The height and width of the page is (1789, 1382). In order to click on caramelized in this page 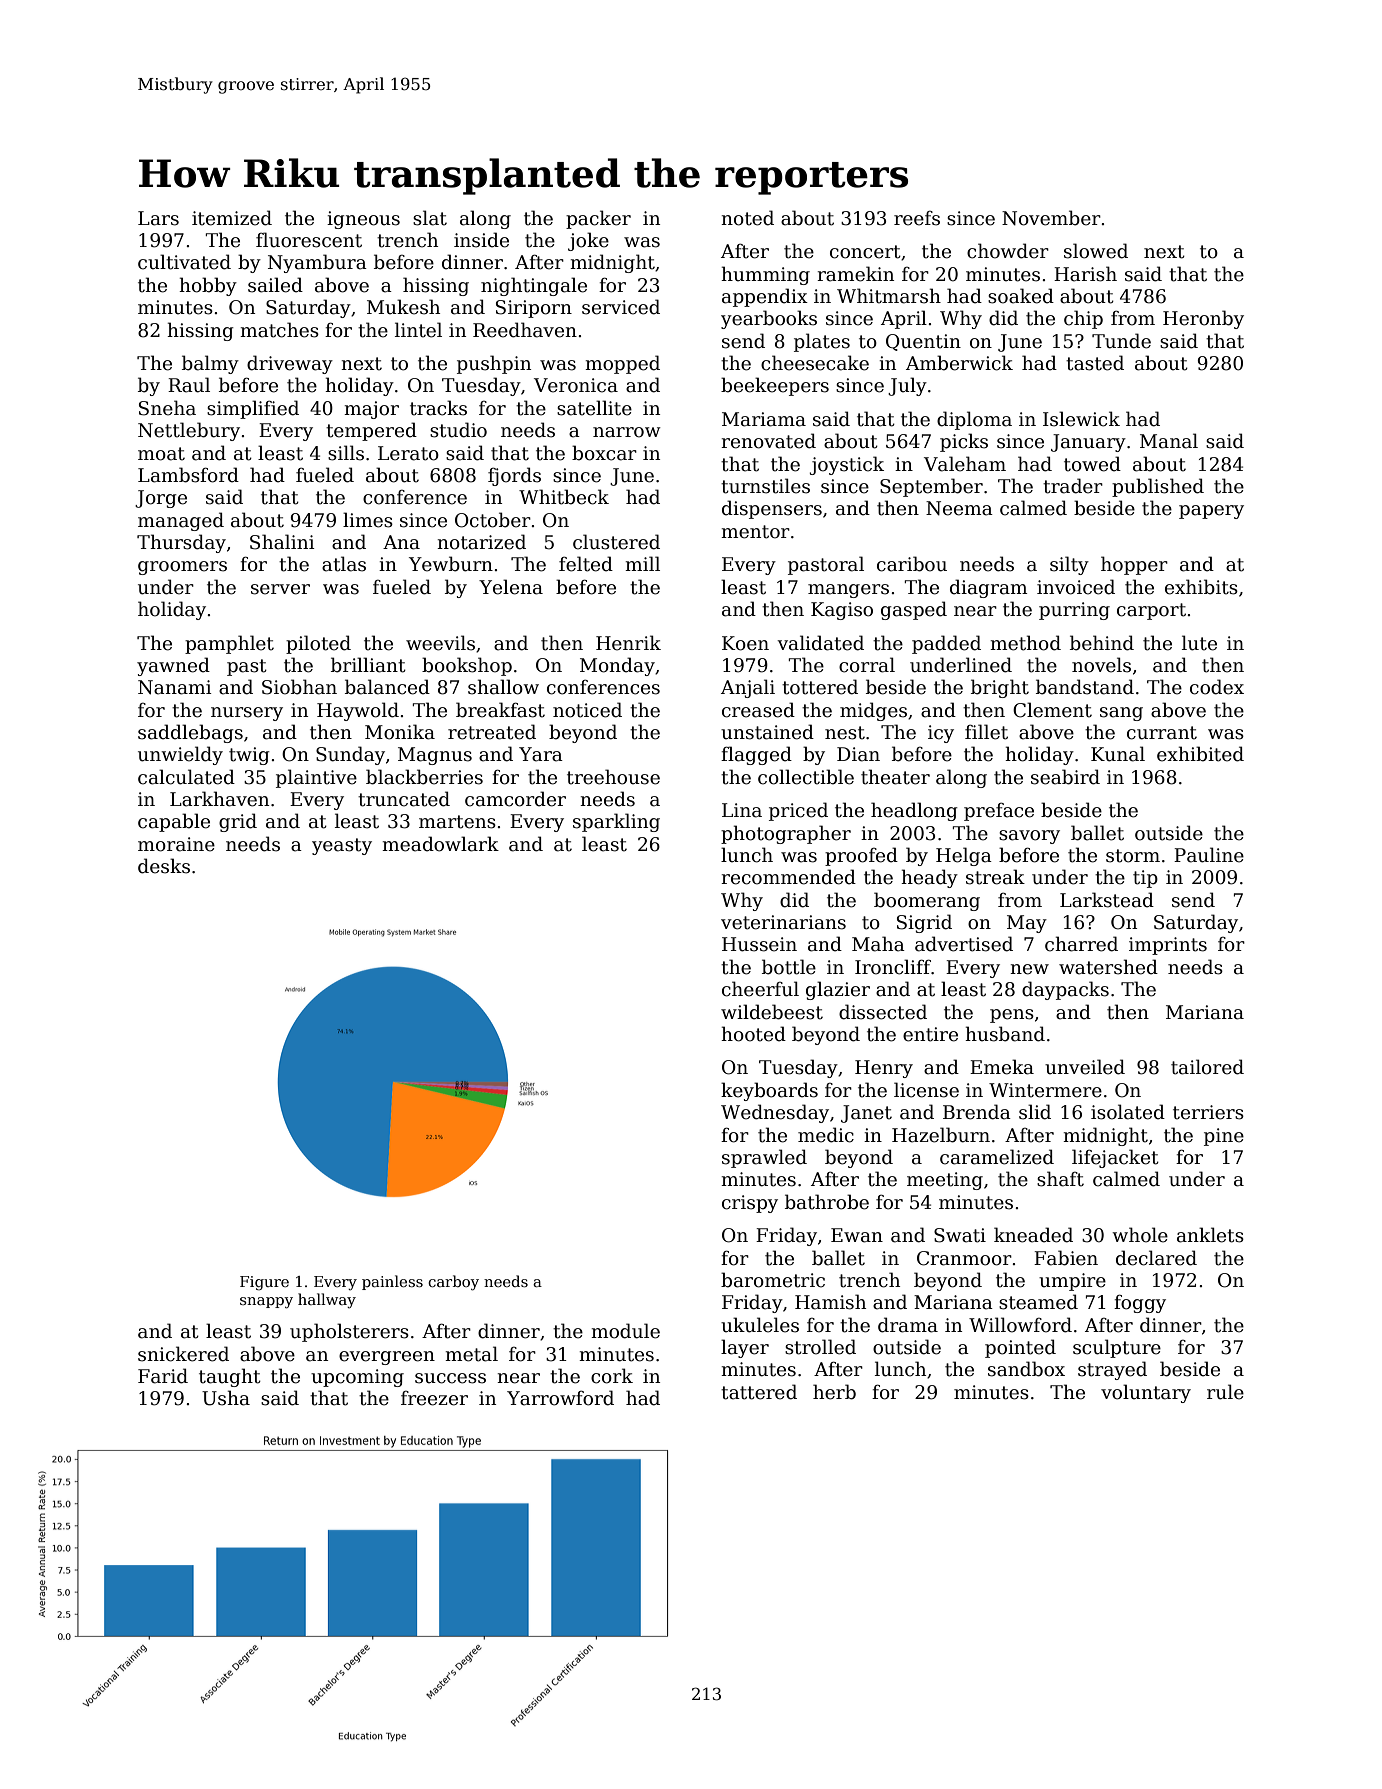, I will do `click(997, 1157)`.
